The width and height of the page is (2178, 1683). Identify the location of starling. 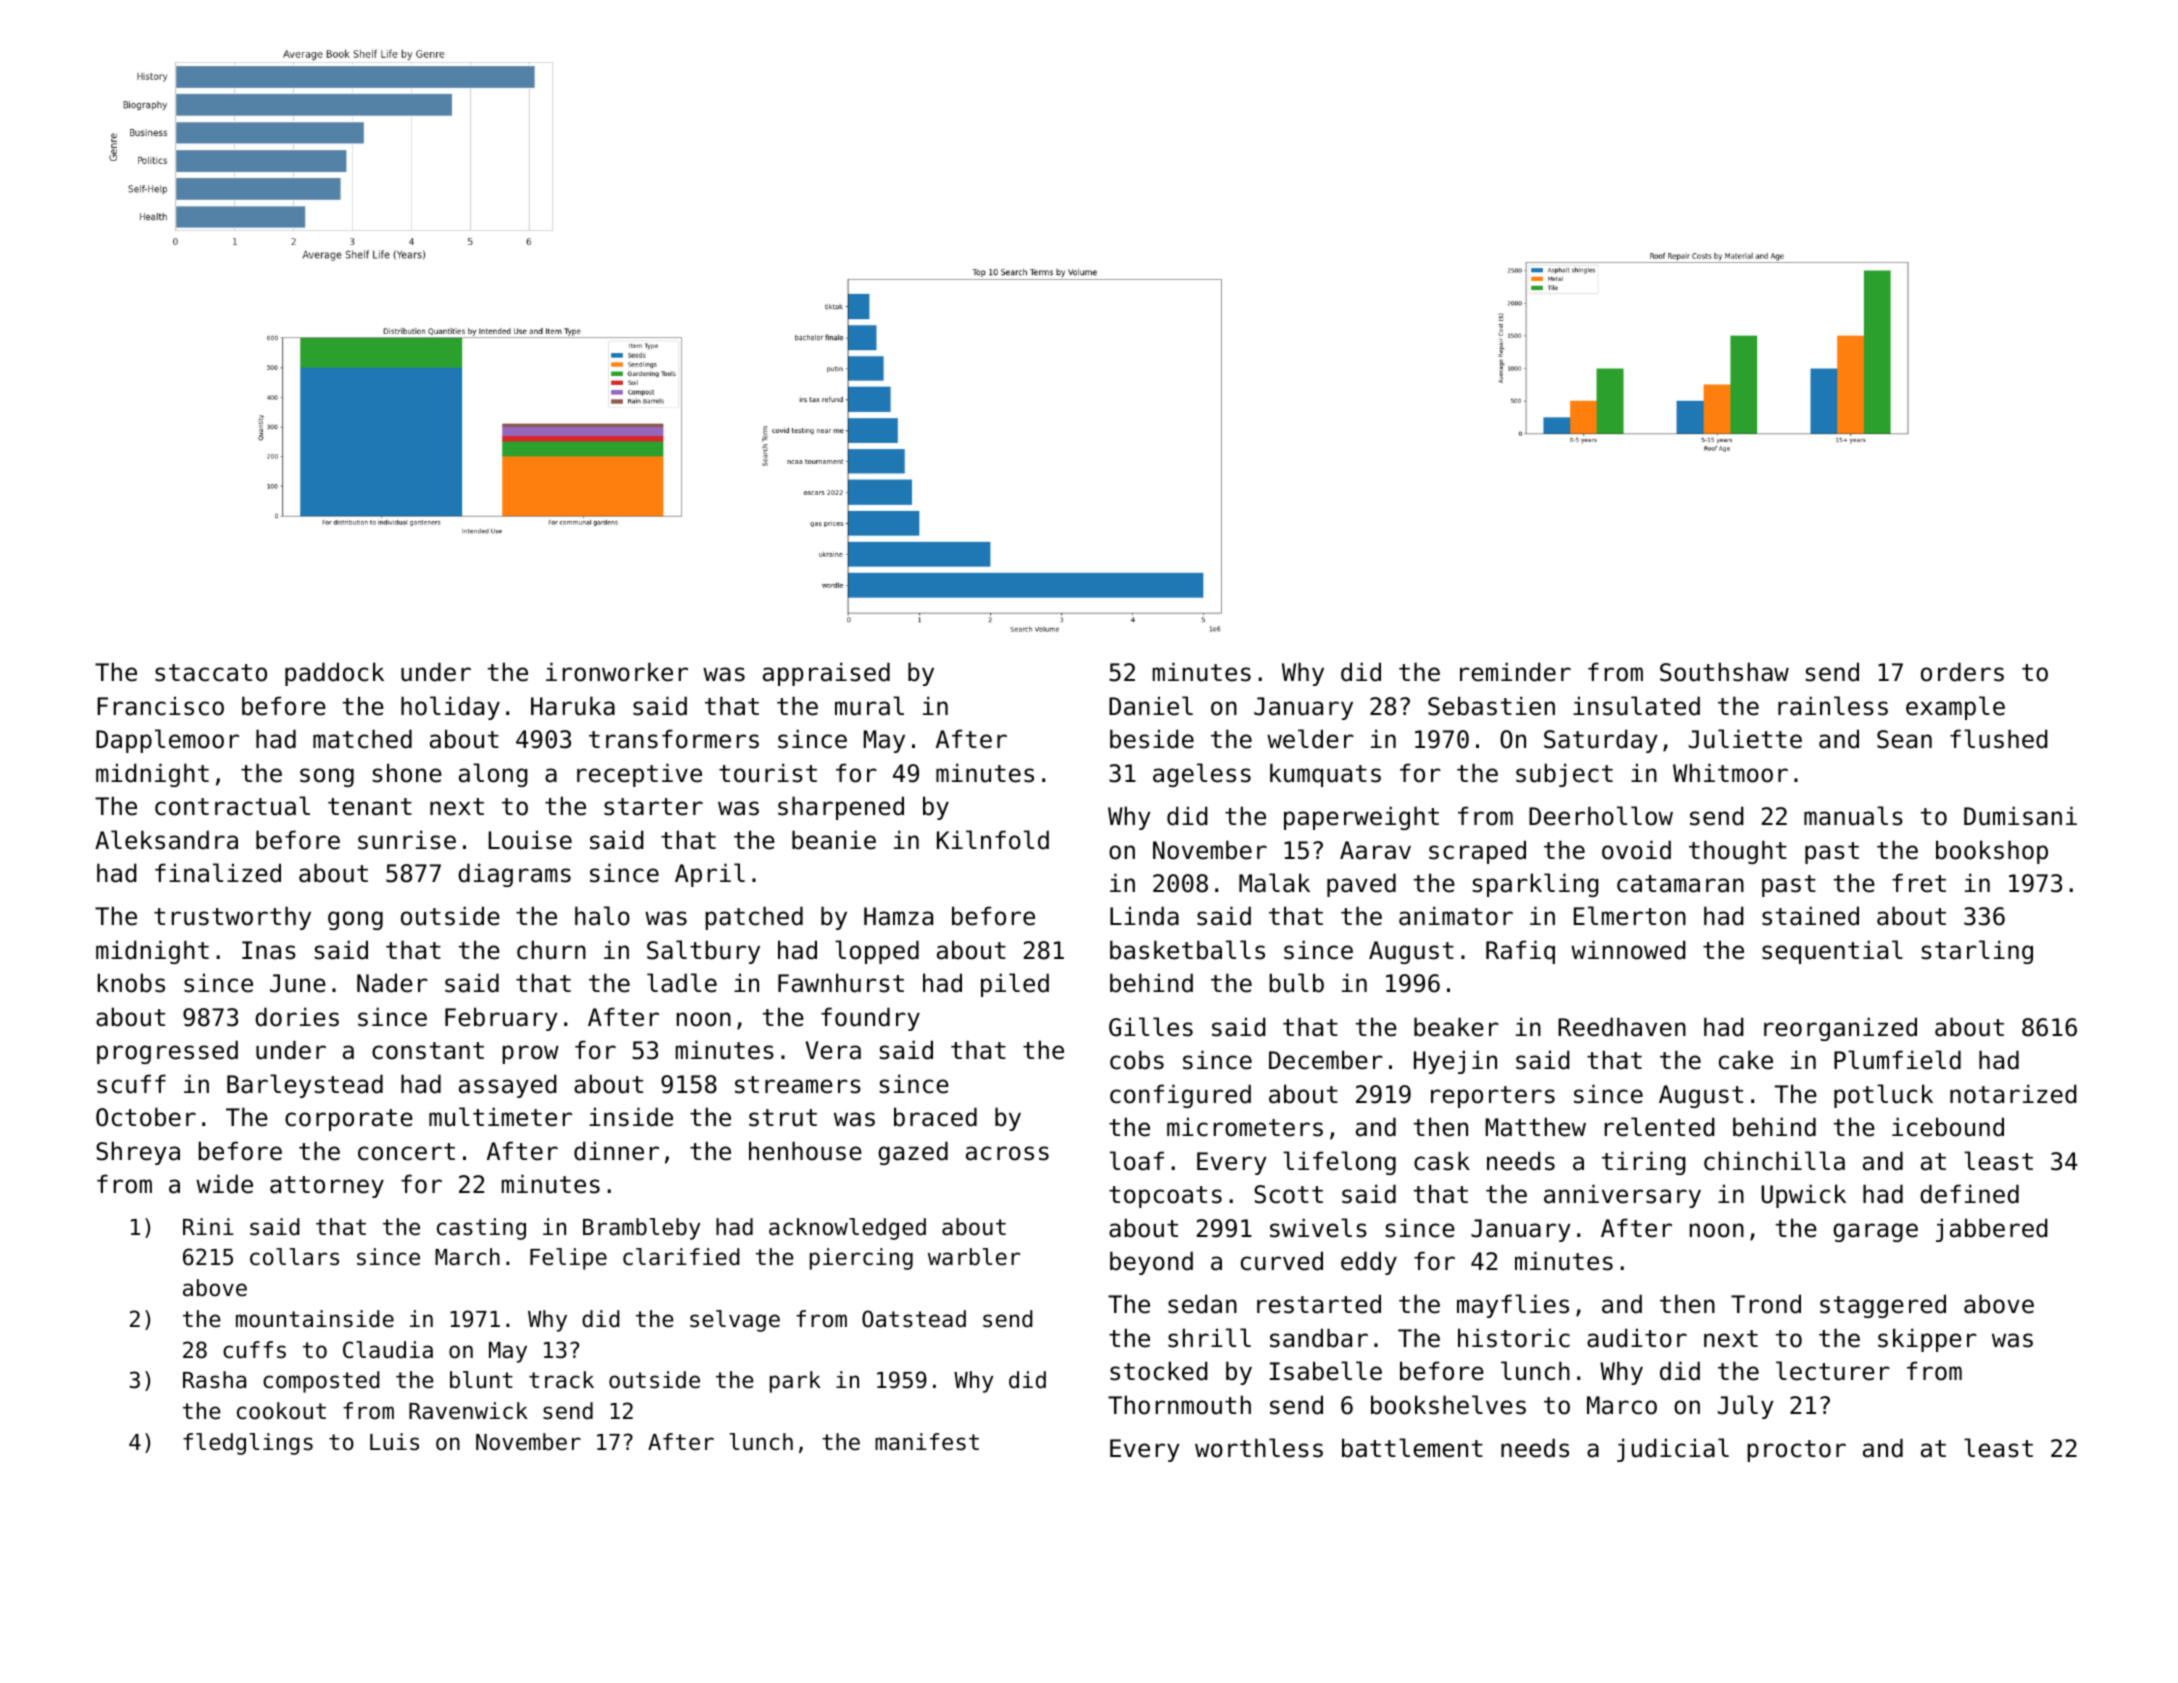
(1977, 952).
